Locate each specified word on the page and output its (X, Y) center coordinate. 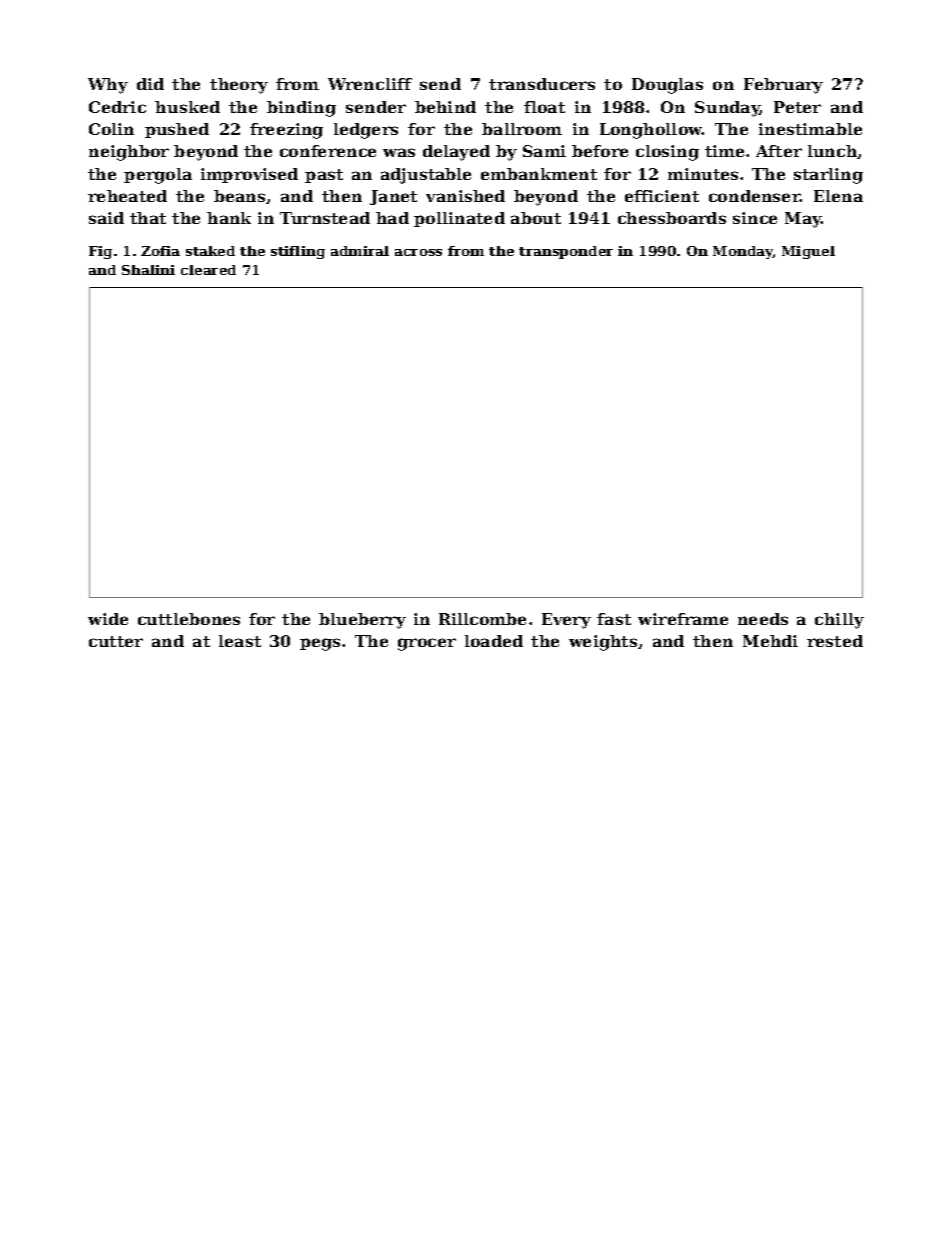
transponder (566, 252)
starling (828, 176)
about (536, 218)
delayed (456, 153)
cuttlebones (189, 619)
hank (229, 218)
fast (614, 619)
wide (108, 619)
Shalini (148, 270)
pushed (177, 130)
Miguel (808, 252)
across (418, 252)
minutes (703, 174)
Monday (743, 252)
